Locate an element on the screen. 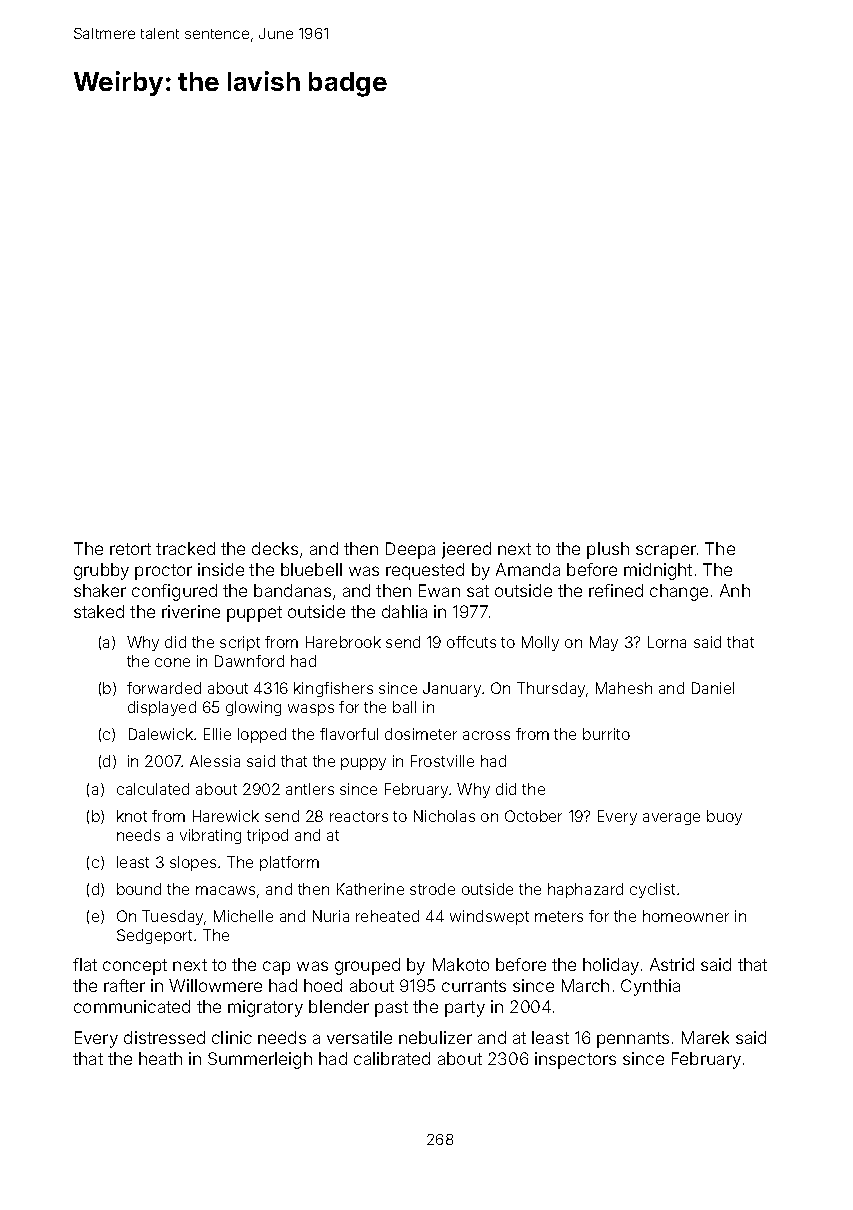 The width and height of the screenshot is (853, 1210). Frostville is located at coordinates (442, 761).
